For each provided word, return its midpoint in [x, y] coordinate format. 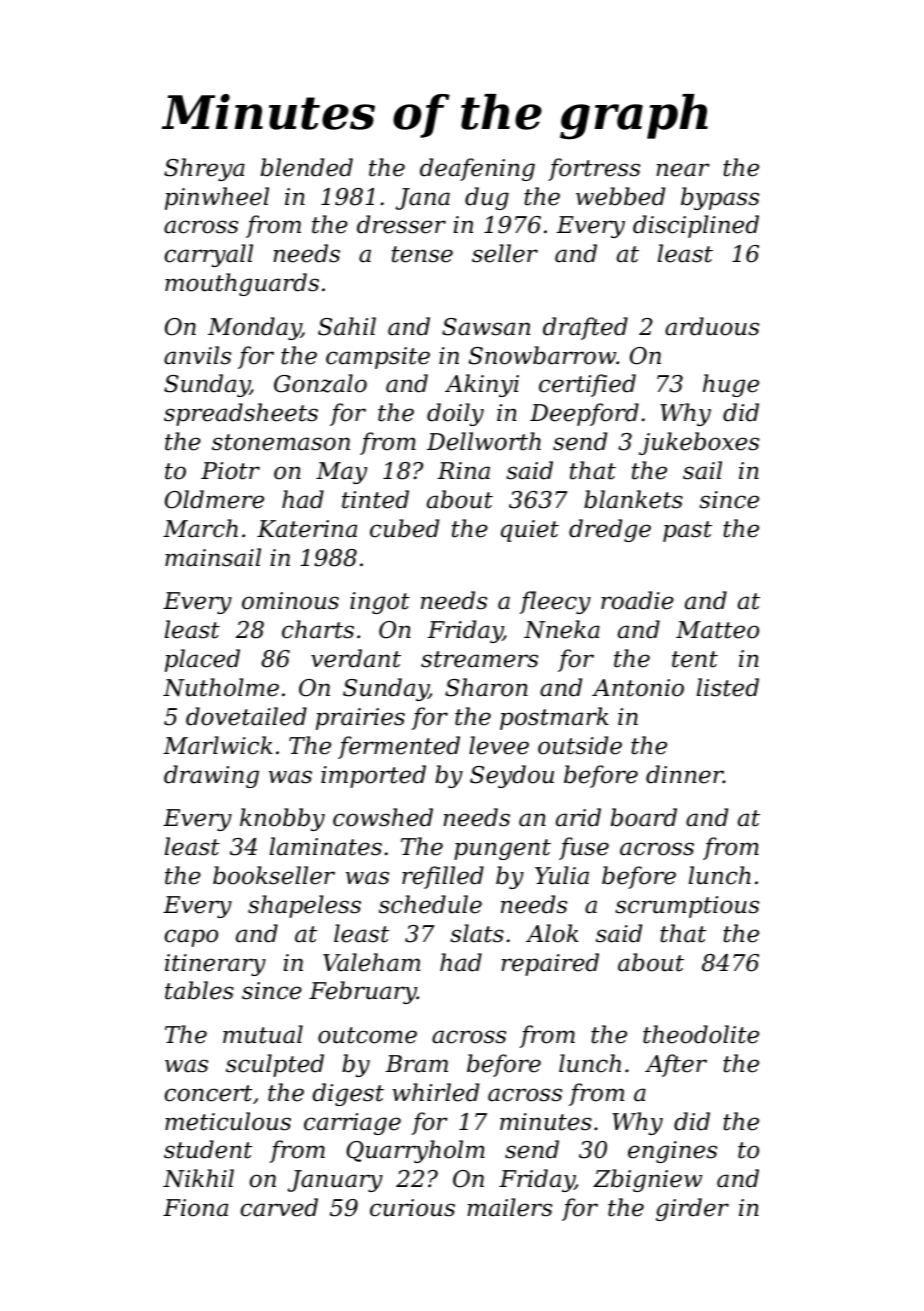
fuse [584, 848]
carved [279, 1207]
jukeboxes [699, 443]
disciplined [696, 226]
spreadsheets [241, 414]
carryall [209, 255]
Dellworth [484, 441]
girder [692, 1209]
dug [487, 198]
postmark [554, 718]
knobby [282, 819]
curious [412, 1208]
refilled [443, 877]
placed [202, 660]
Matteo [717, 630]
